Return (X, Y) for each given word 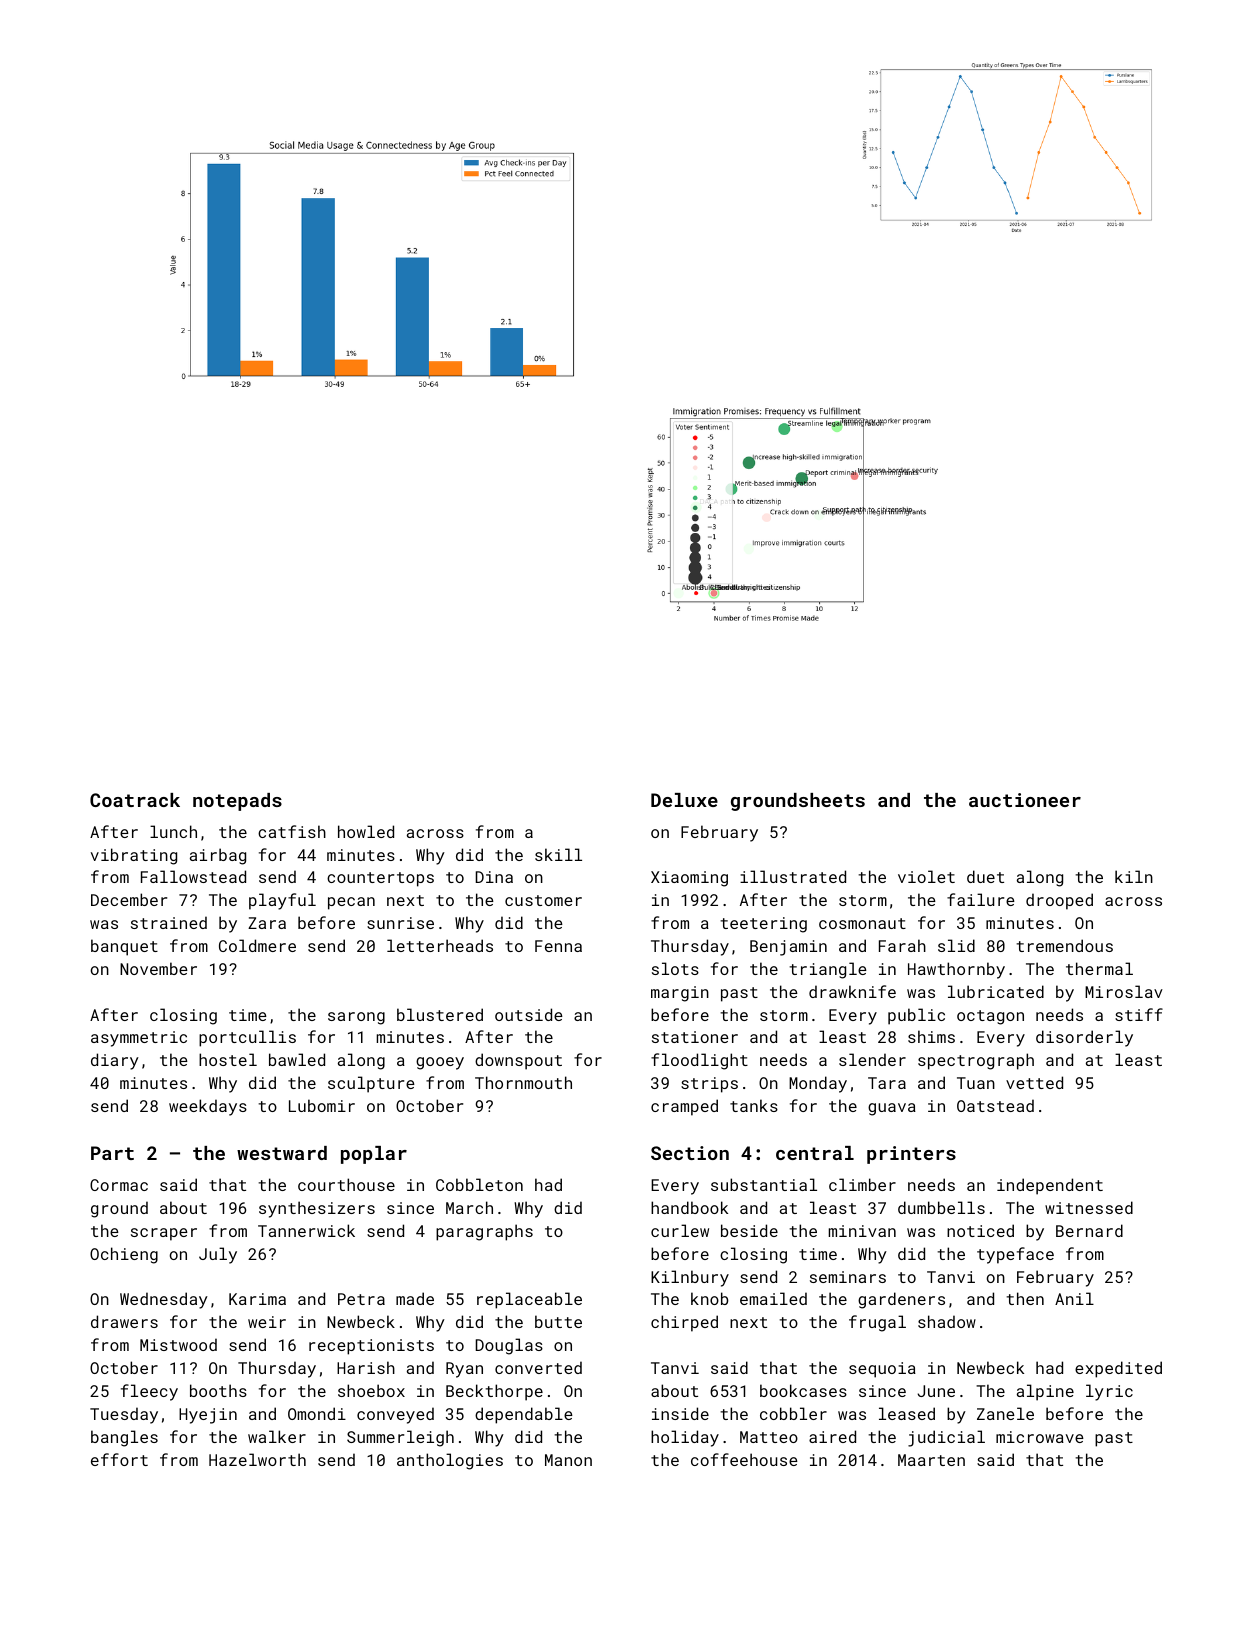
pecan (351, 903)
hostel (228, 1059)
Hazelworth (257, 1459)
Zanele (1005, 1413)
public (916, 1016)
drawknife (852, 991)
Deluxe (684, 800)
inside (680, 1413)
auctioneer (1025, 800)
